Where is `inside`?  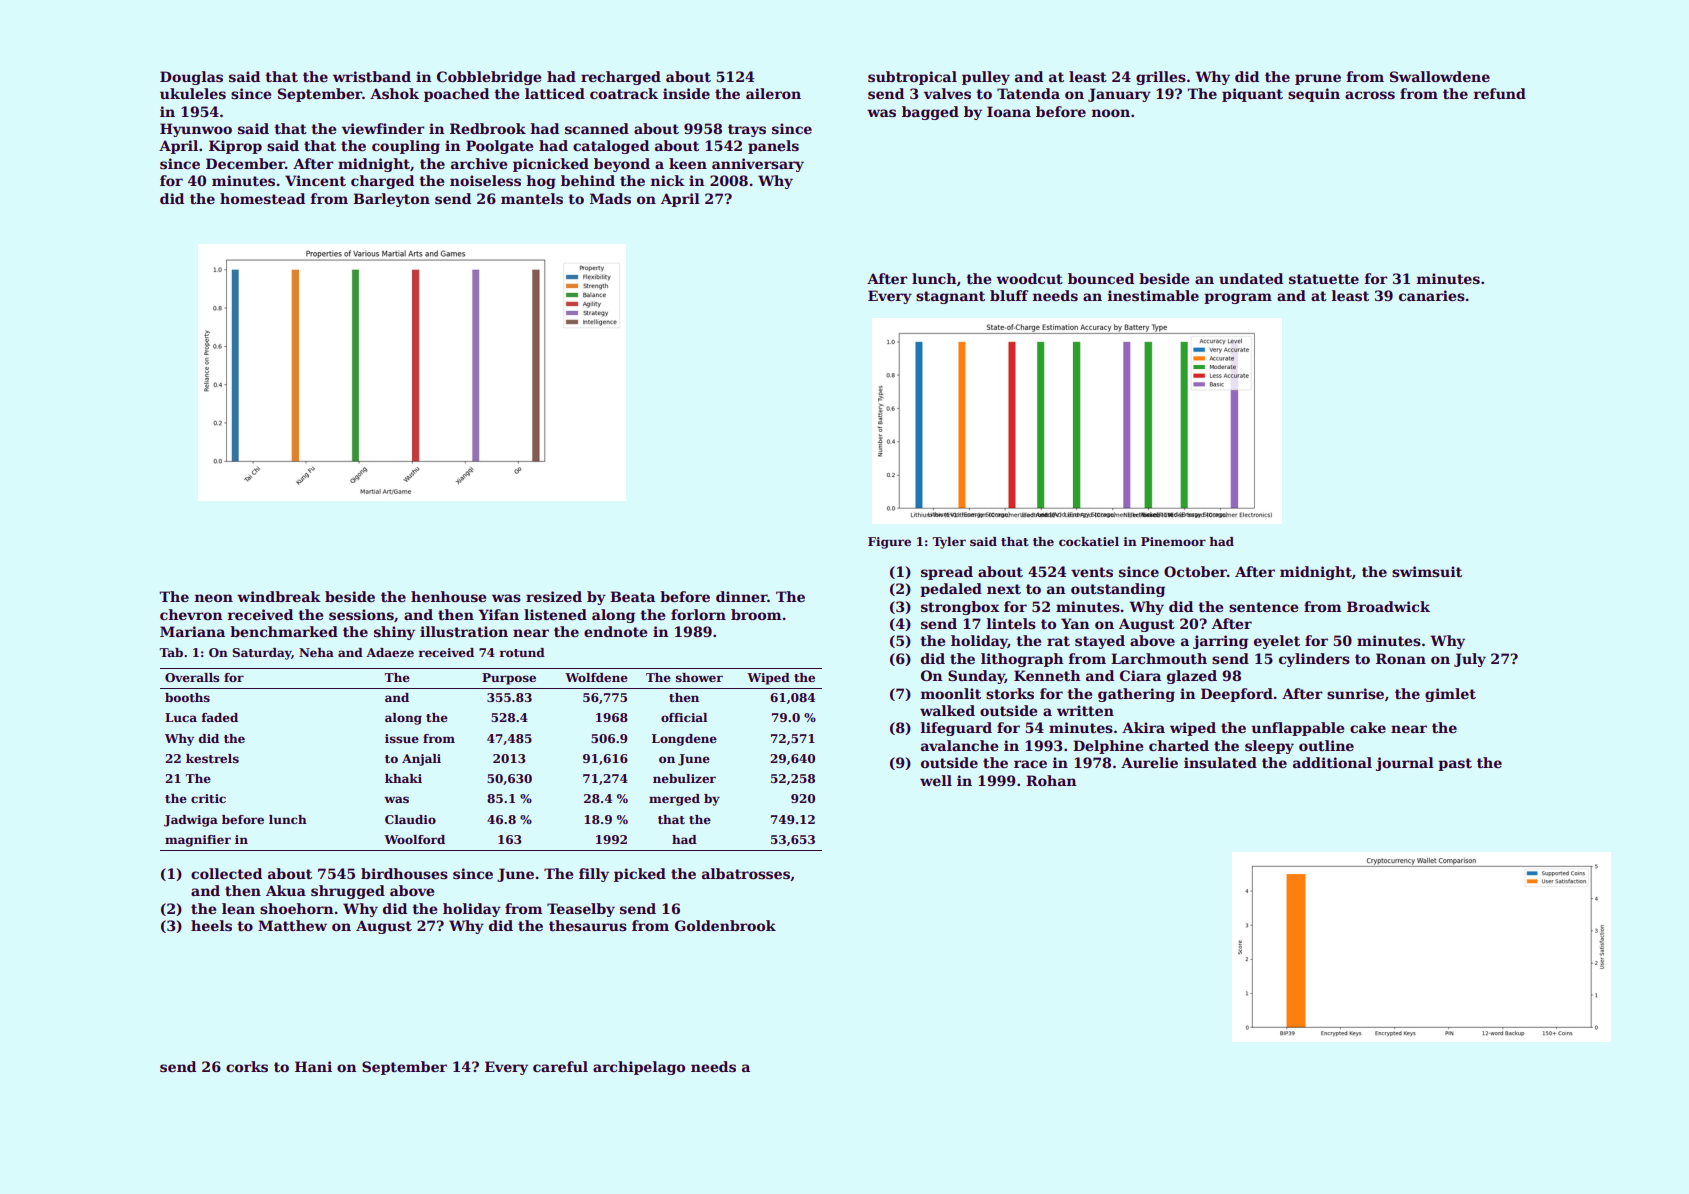
inside is located at coordinates (686, 93).
